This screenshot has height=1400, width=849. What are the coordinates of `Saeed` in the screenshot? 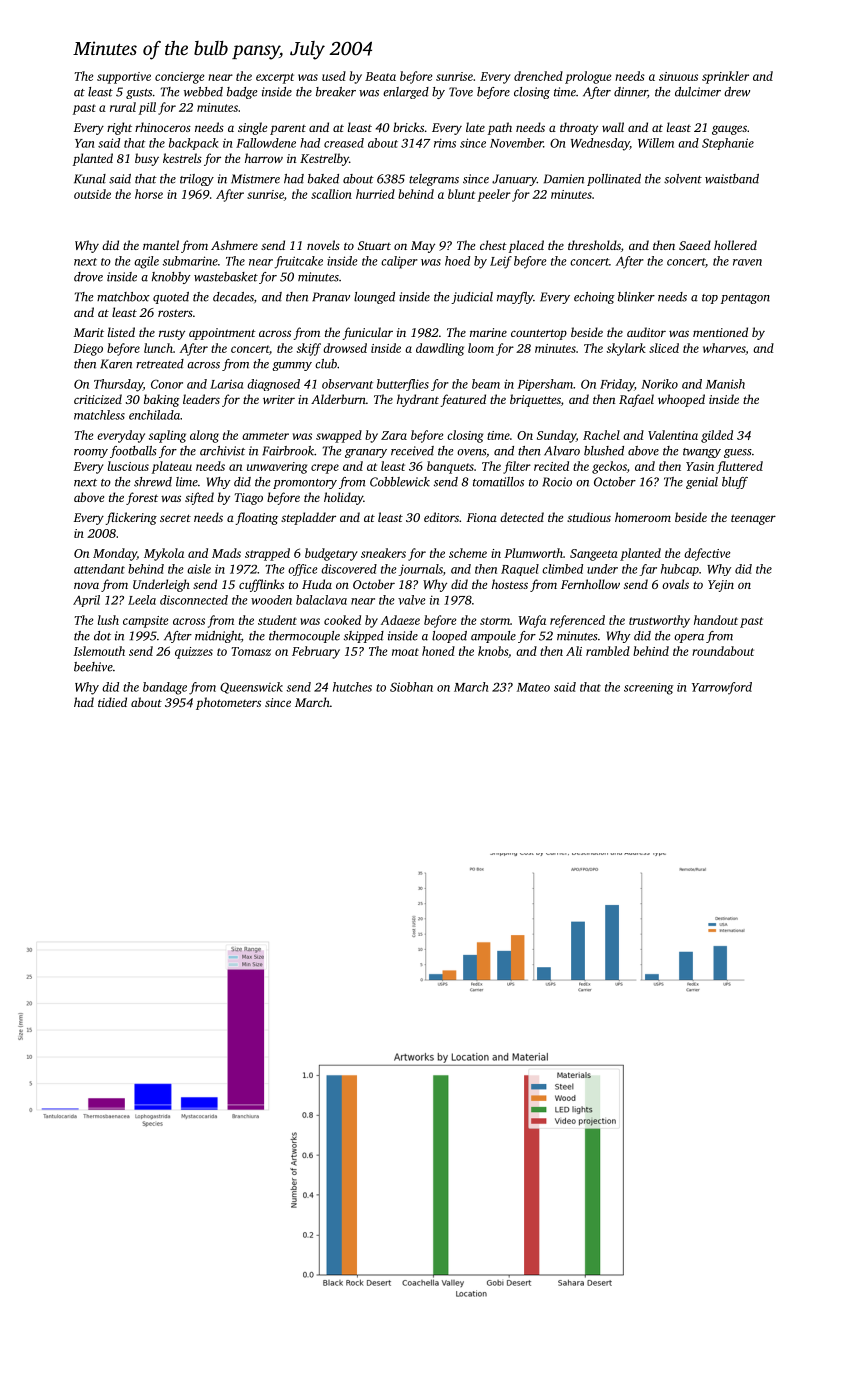 It's located at (695, 245).
